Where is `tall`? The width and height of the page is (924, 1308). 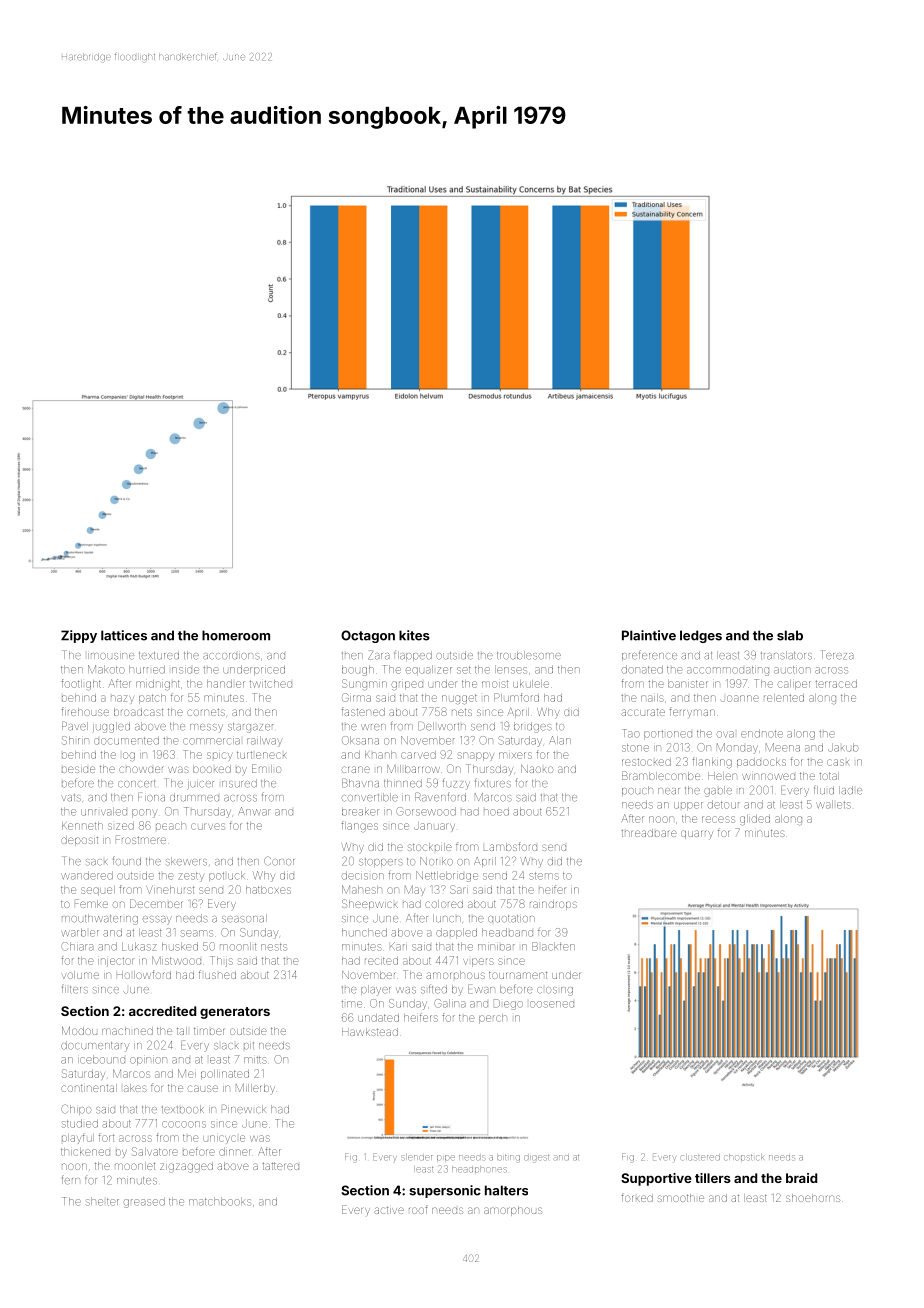
tall is located at coordinates (182, 1031).
